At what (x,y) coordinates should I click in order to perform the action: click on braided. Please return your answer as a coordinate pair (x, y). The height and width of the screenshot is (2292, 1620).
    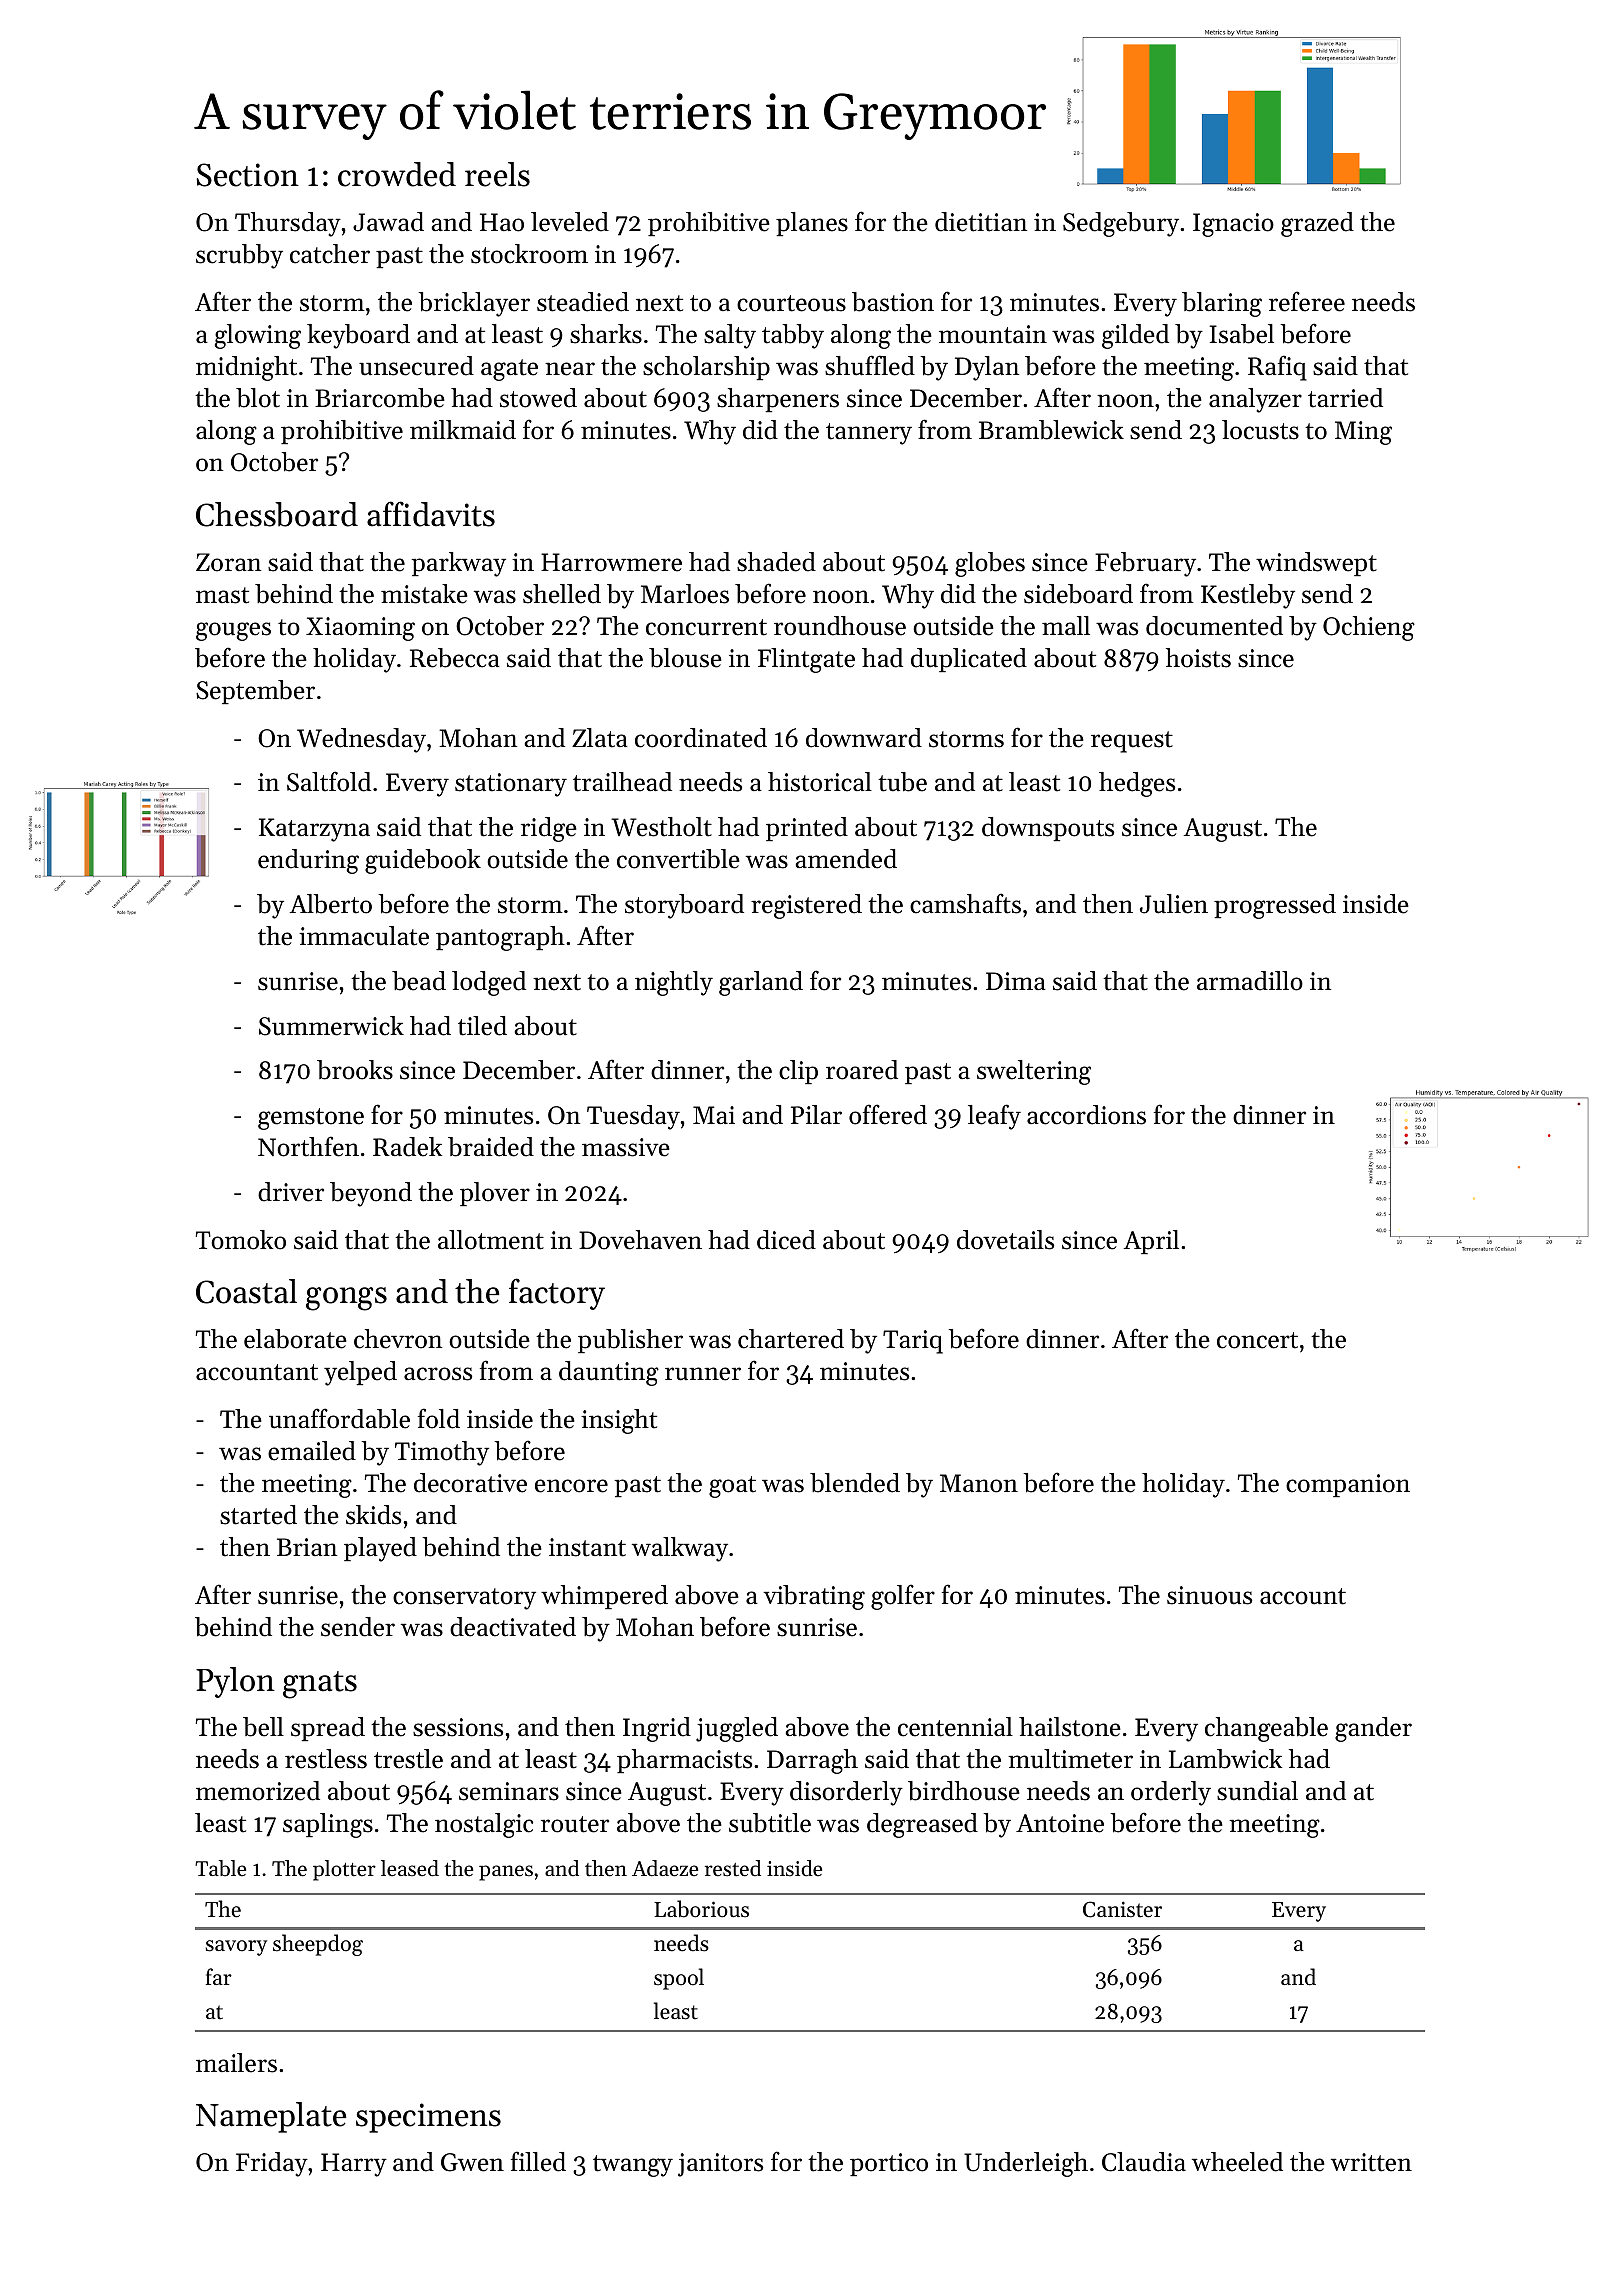
    Looking at the image, I should click on (491, 1147).
